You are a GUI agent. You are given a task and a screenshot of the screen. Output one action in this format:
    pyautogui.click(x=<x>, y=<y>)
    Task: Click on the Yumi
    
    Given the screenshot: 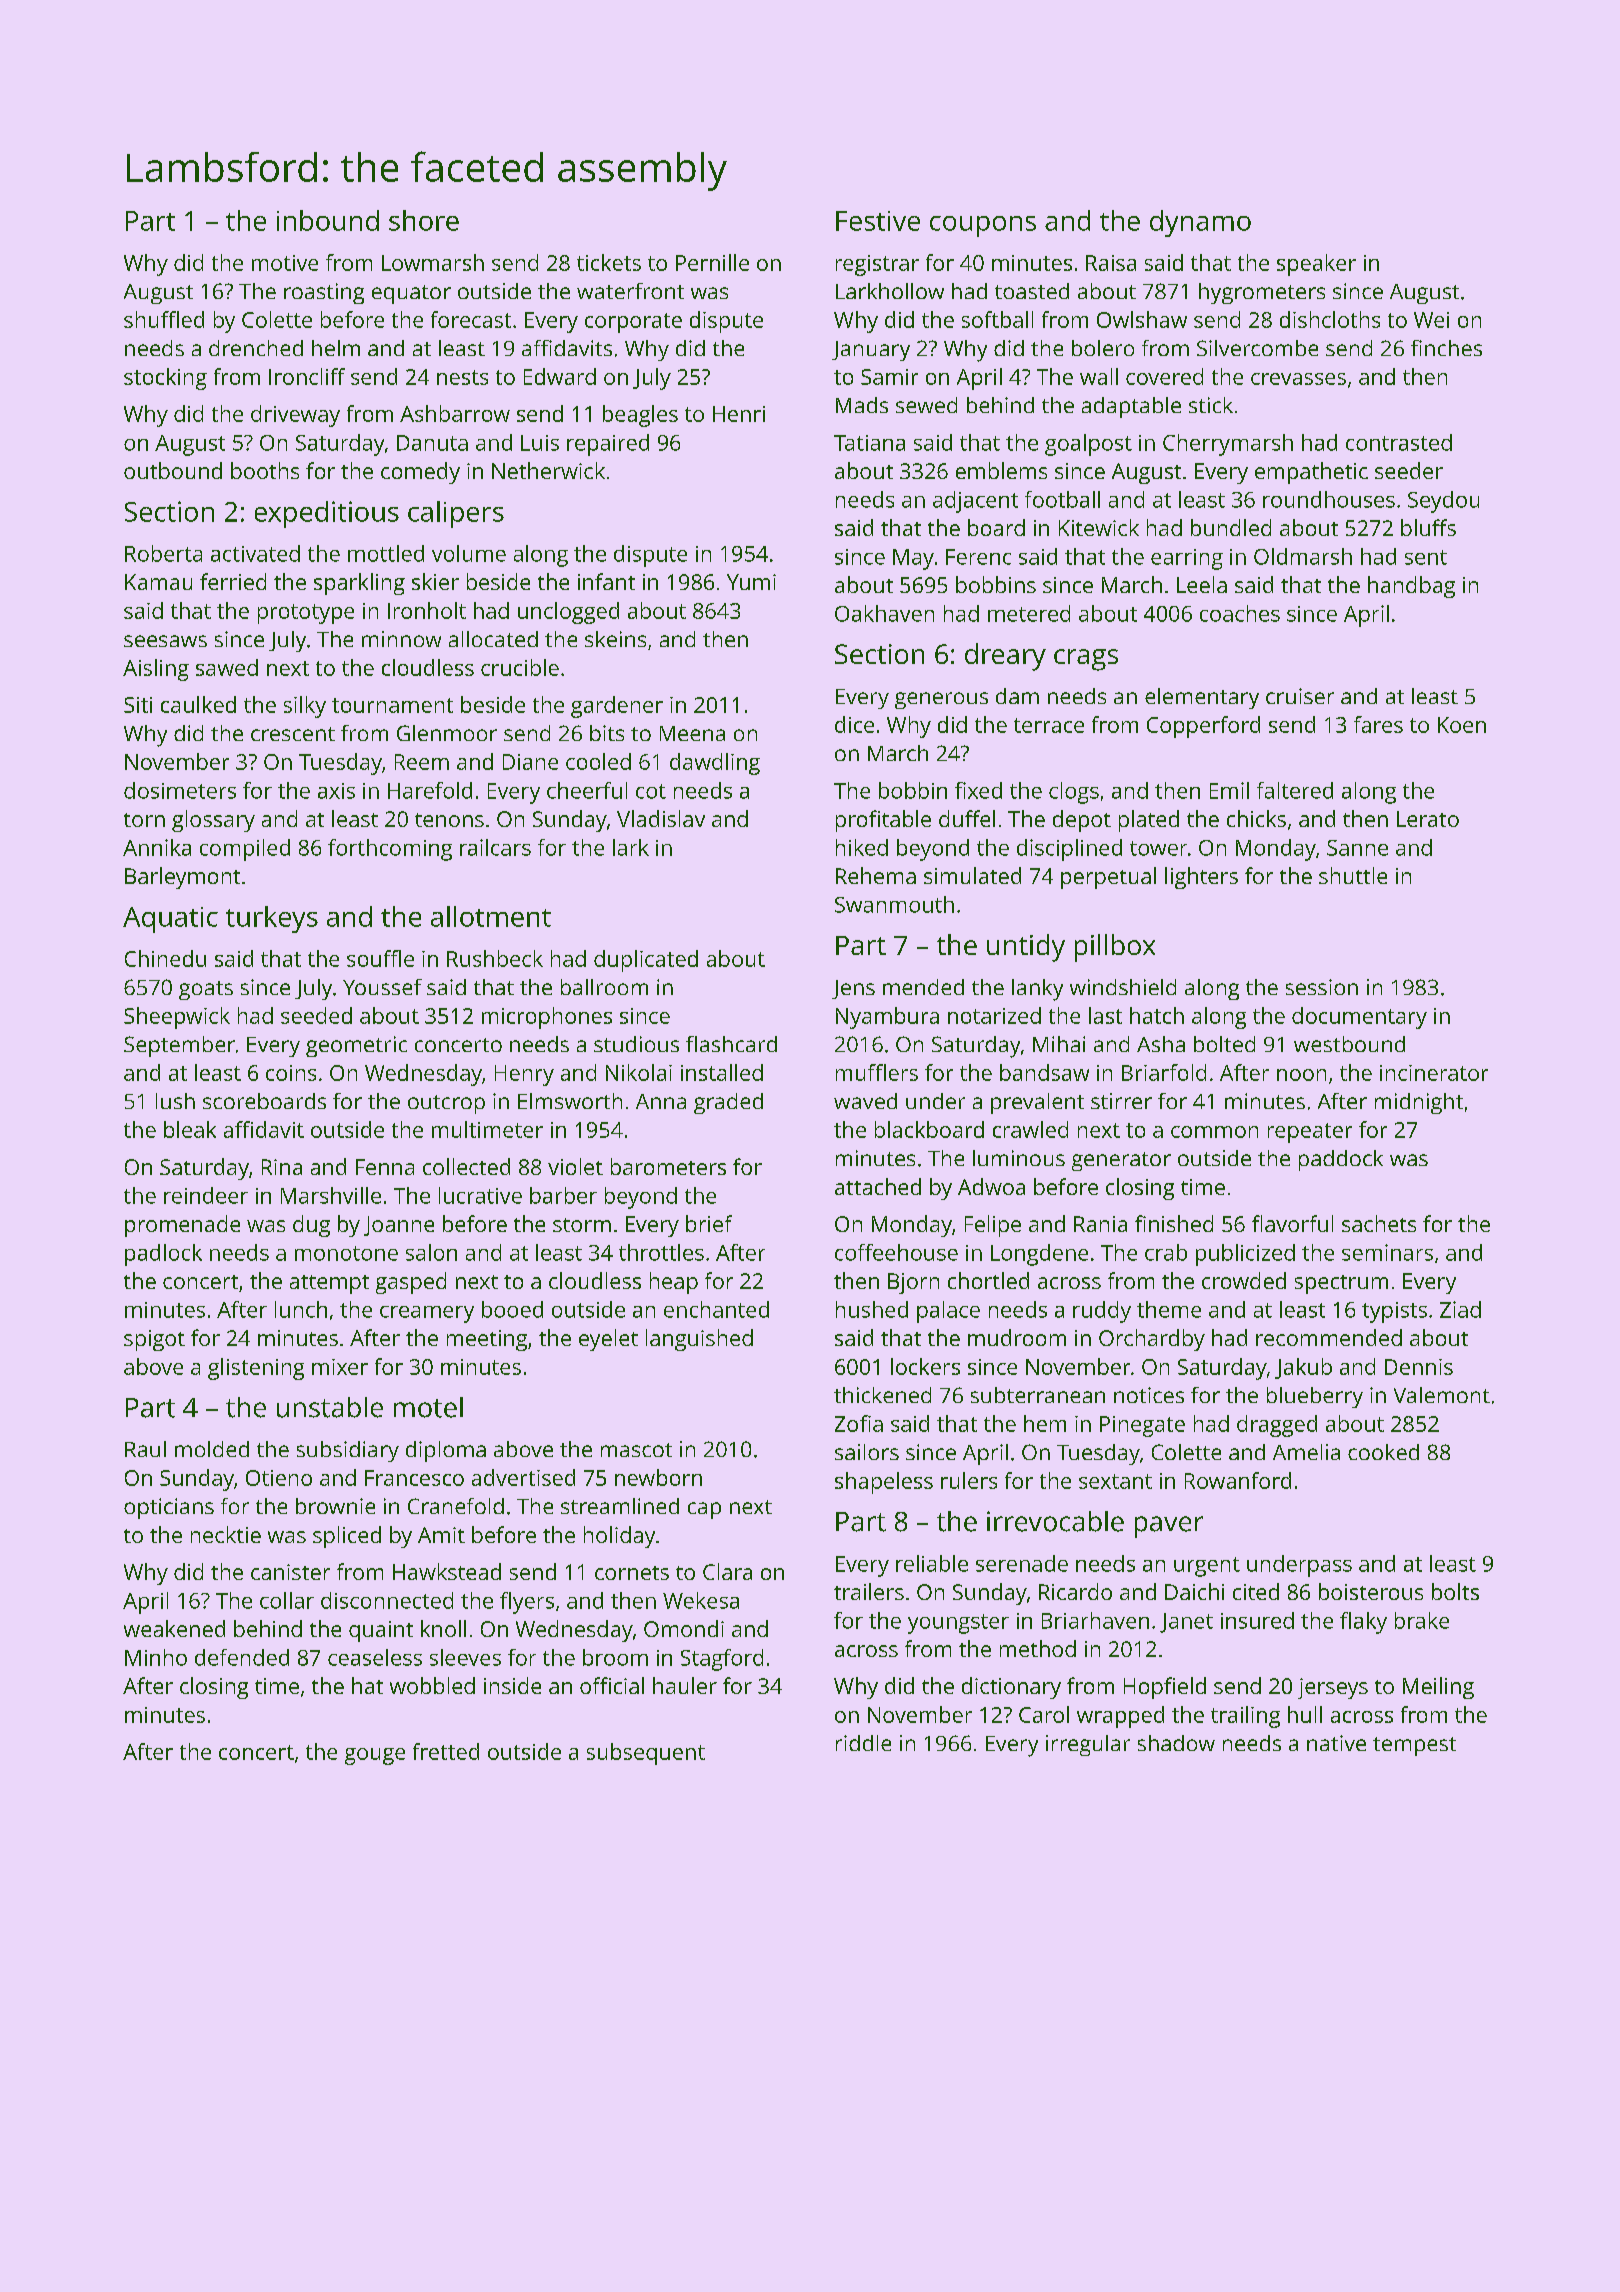 What is the action you would take?
    pyautogui.click(x=751, y=582)
